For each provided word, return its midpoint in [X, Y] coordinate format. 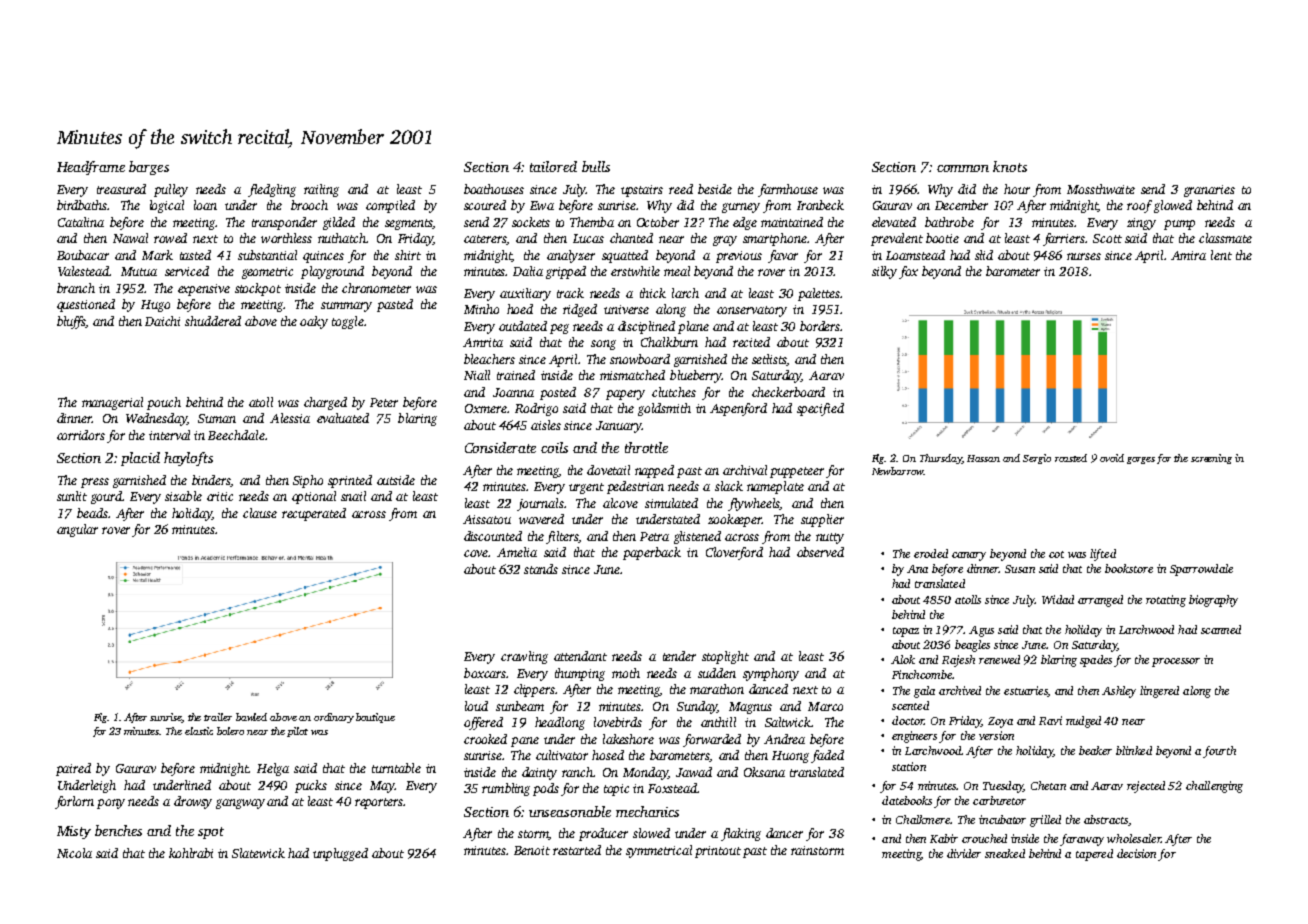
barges [149, 168]
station [909, 766]
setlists [769, 360]
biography [1213, 601]
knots [1010, 166]
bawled [251, 717]
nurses [1084, 256]
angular [77, 530]
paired [73, 769]
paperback [652, 553]
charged [325, 403]
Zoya [1000, 722]
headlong [560, 723]
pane [525, 742]
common [963, 168]
